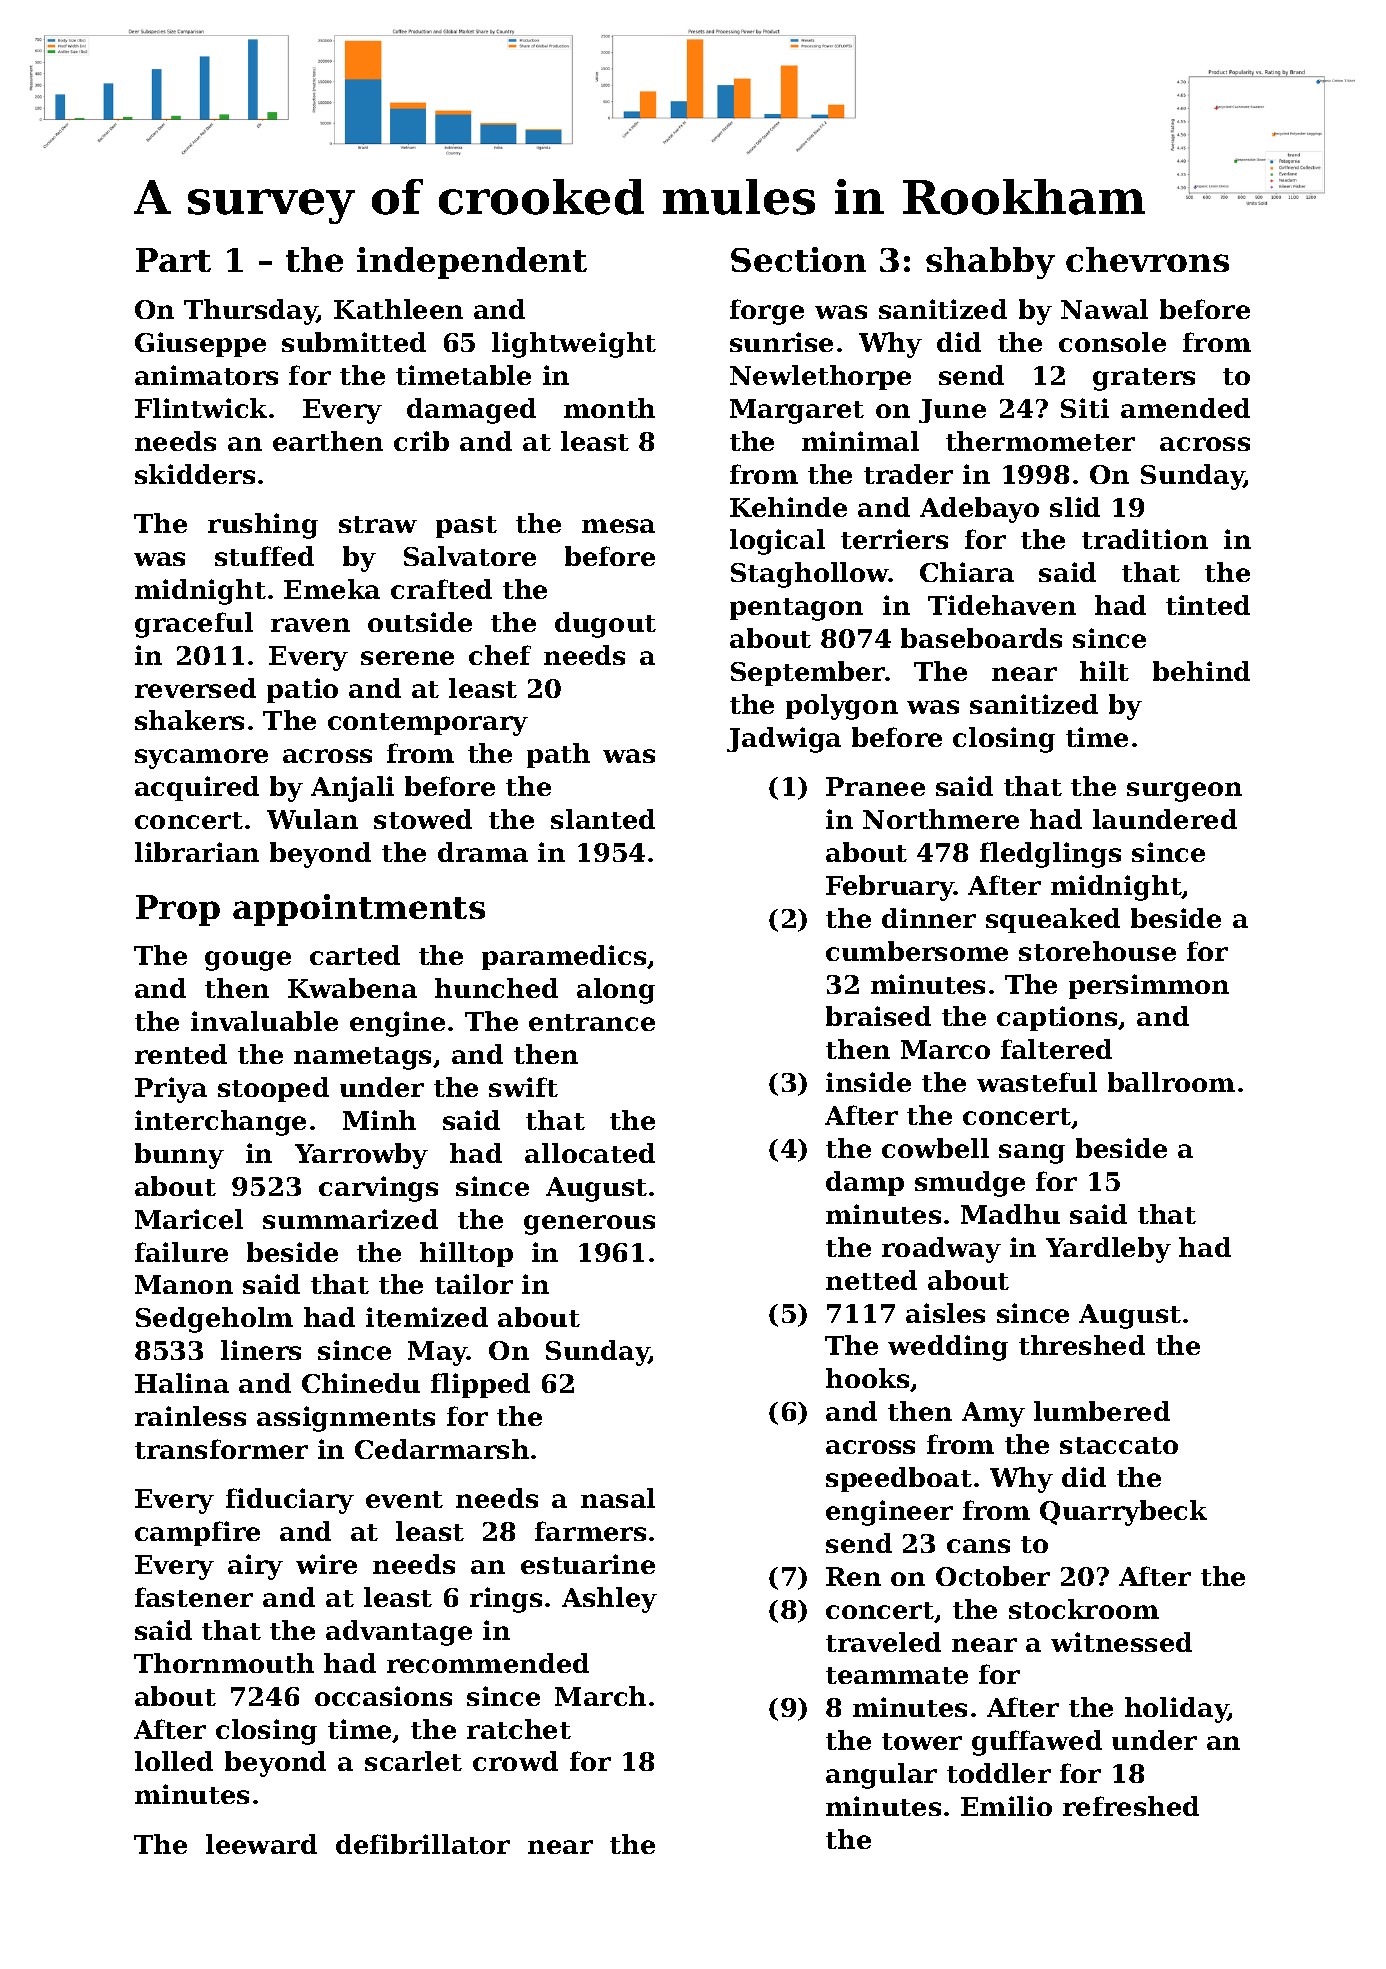  Describe the element at coordinates (352, 988) in the page. I see `Kwabena` at that location.
